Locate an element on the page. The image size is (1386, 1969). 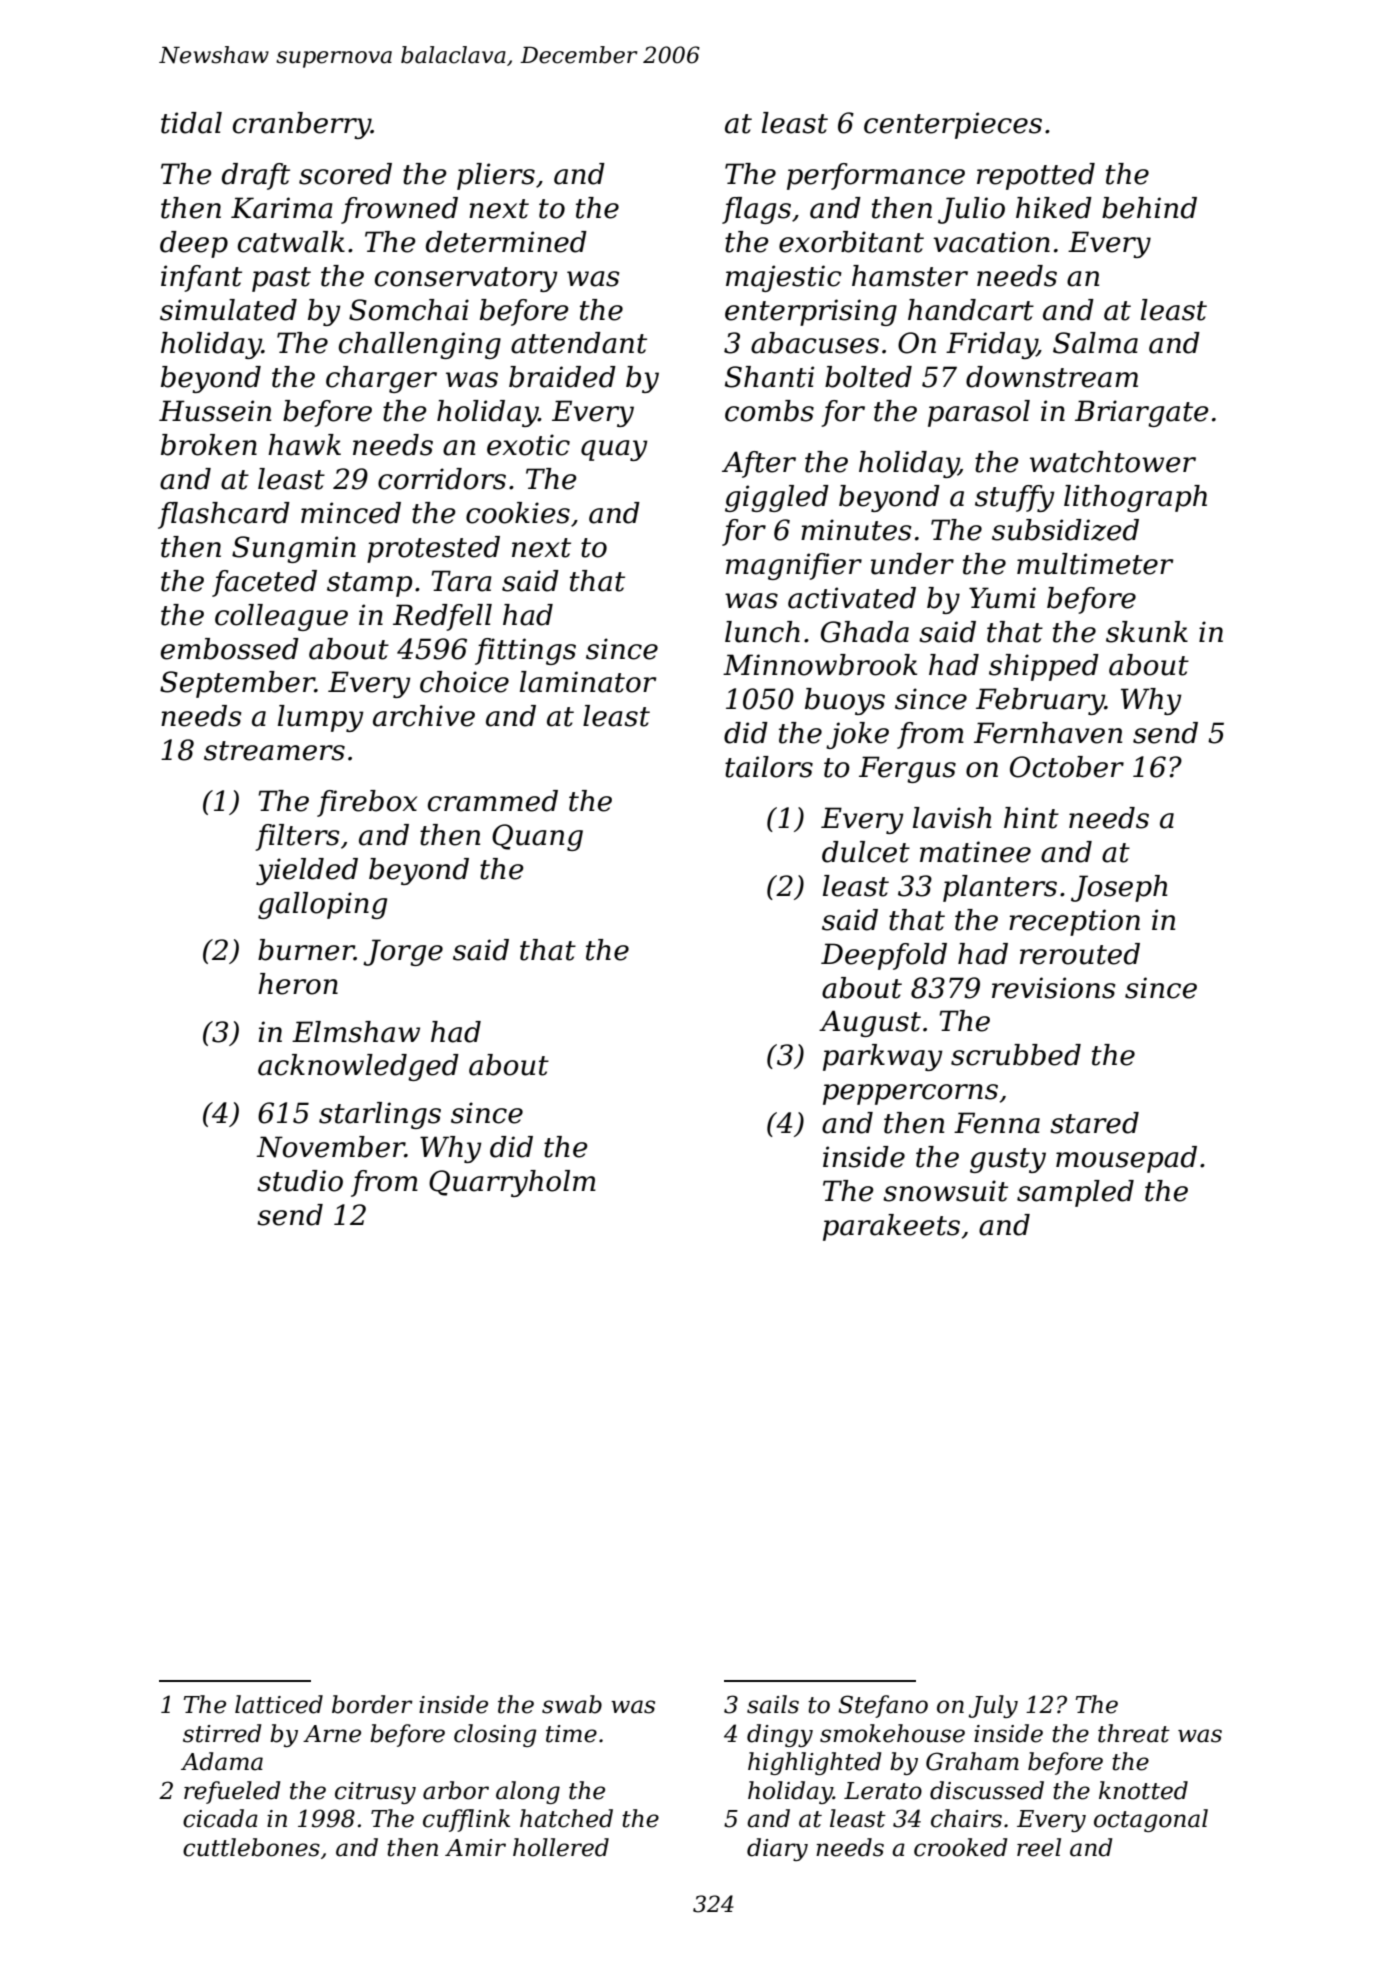
acknowledged is located at coordinates (358, 1067).
